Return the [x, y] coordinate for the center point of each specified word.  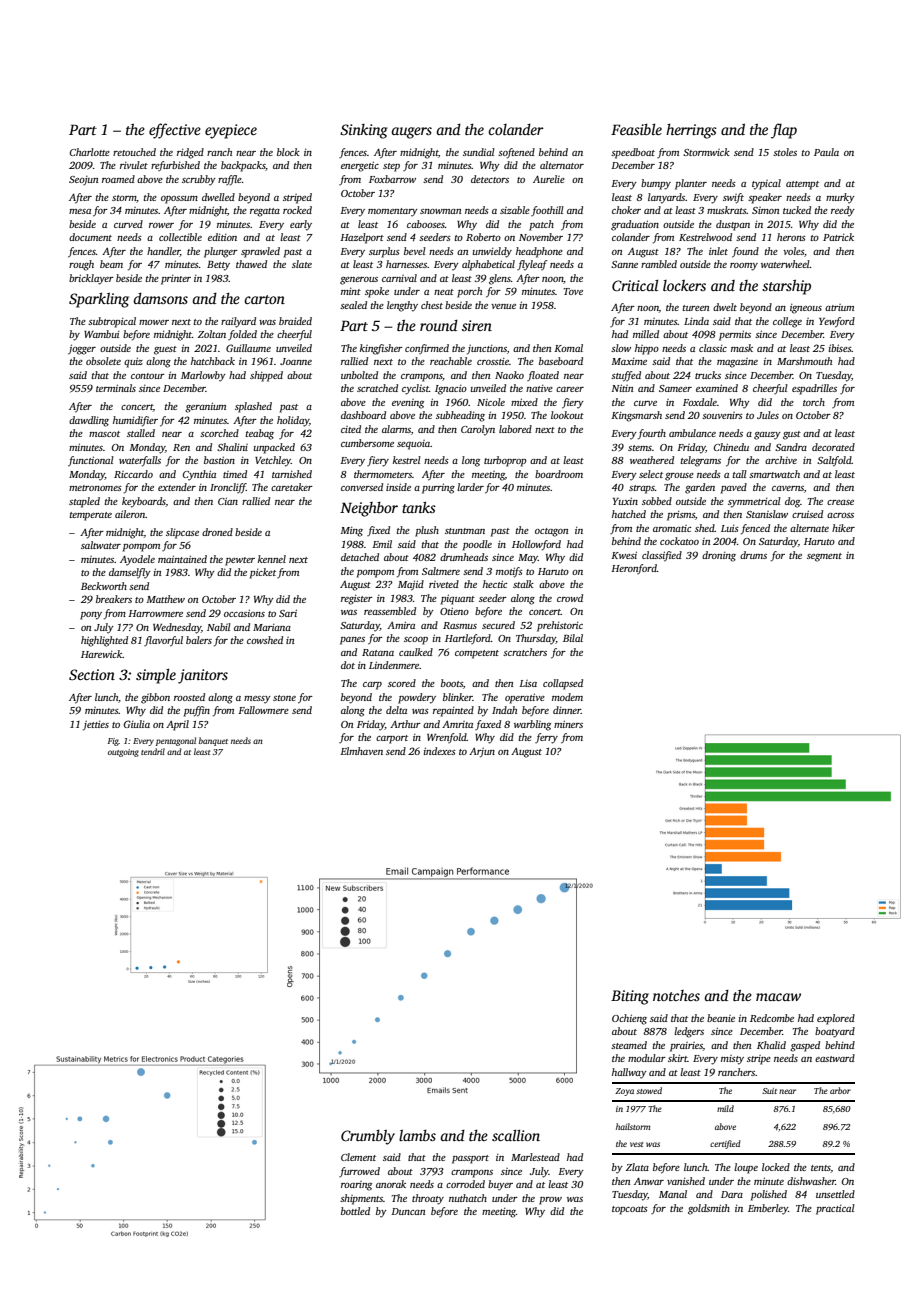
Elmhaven [361, 751]
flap [784, 131]
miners [568, 724]
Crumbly [368, 1137]
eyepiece [231, 131]
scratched [377, 388]
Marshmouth [804, 361]
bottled [355, 1211]
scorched [219, 433]
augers [411, 133]
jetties [96, 726]
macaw [778, 997]
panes [352, 641]
